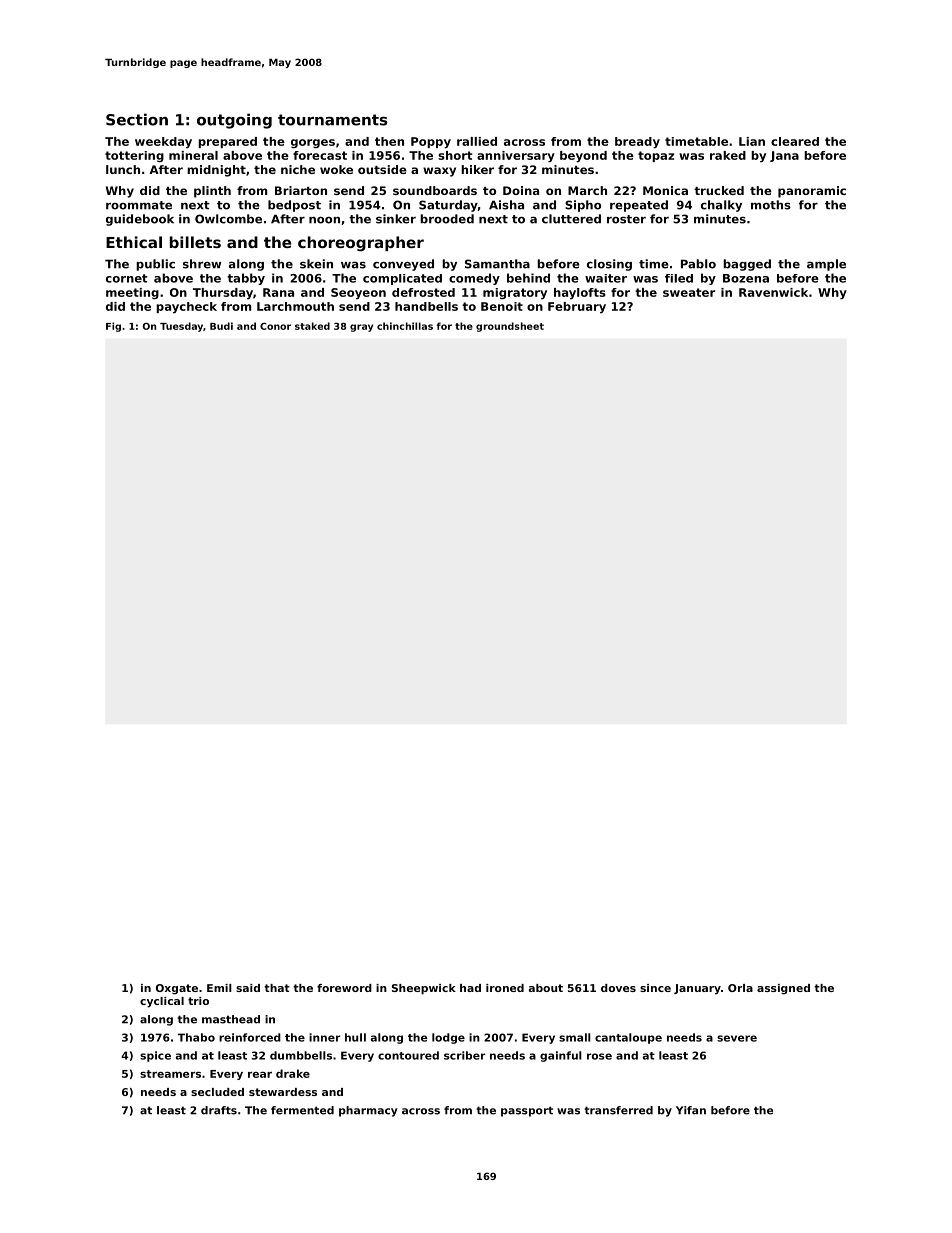 The image size is (952, 1233). I want to click on cleared, so click(795, 141).
